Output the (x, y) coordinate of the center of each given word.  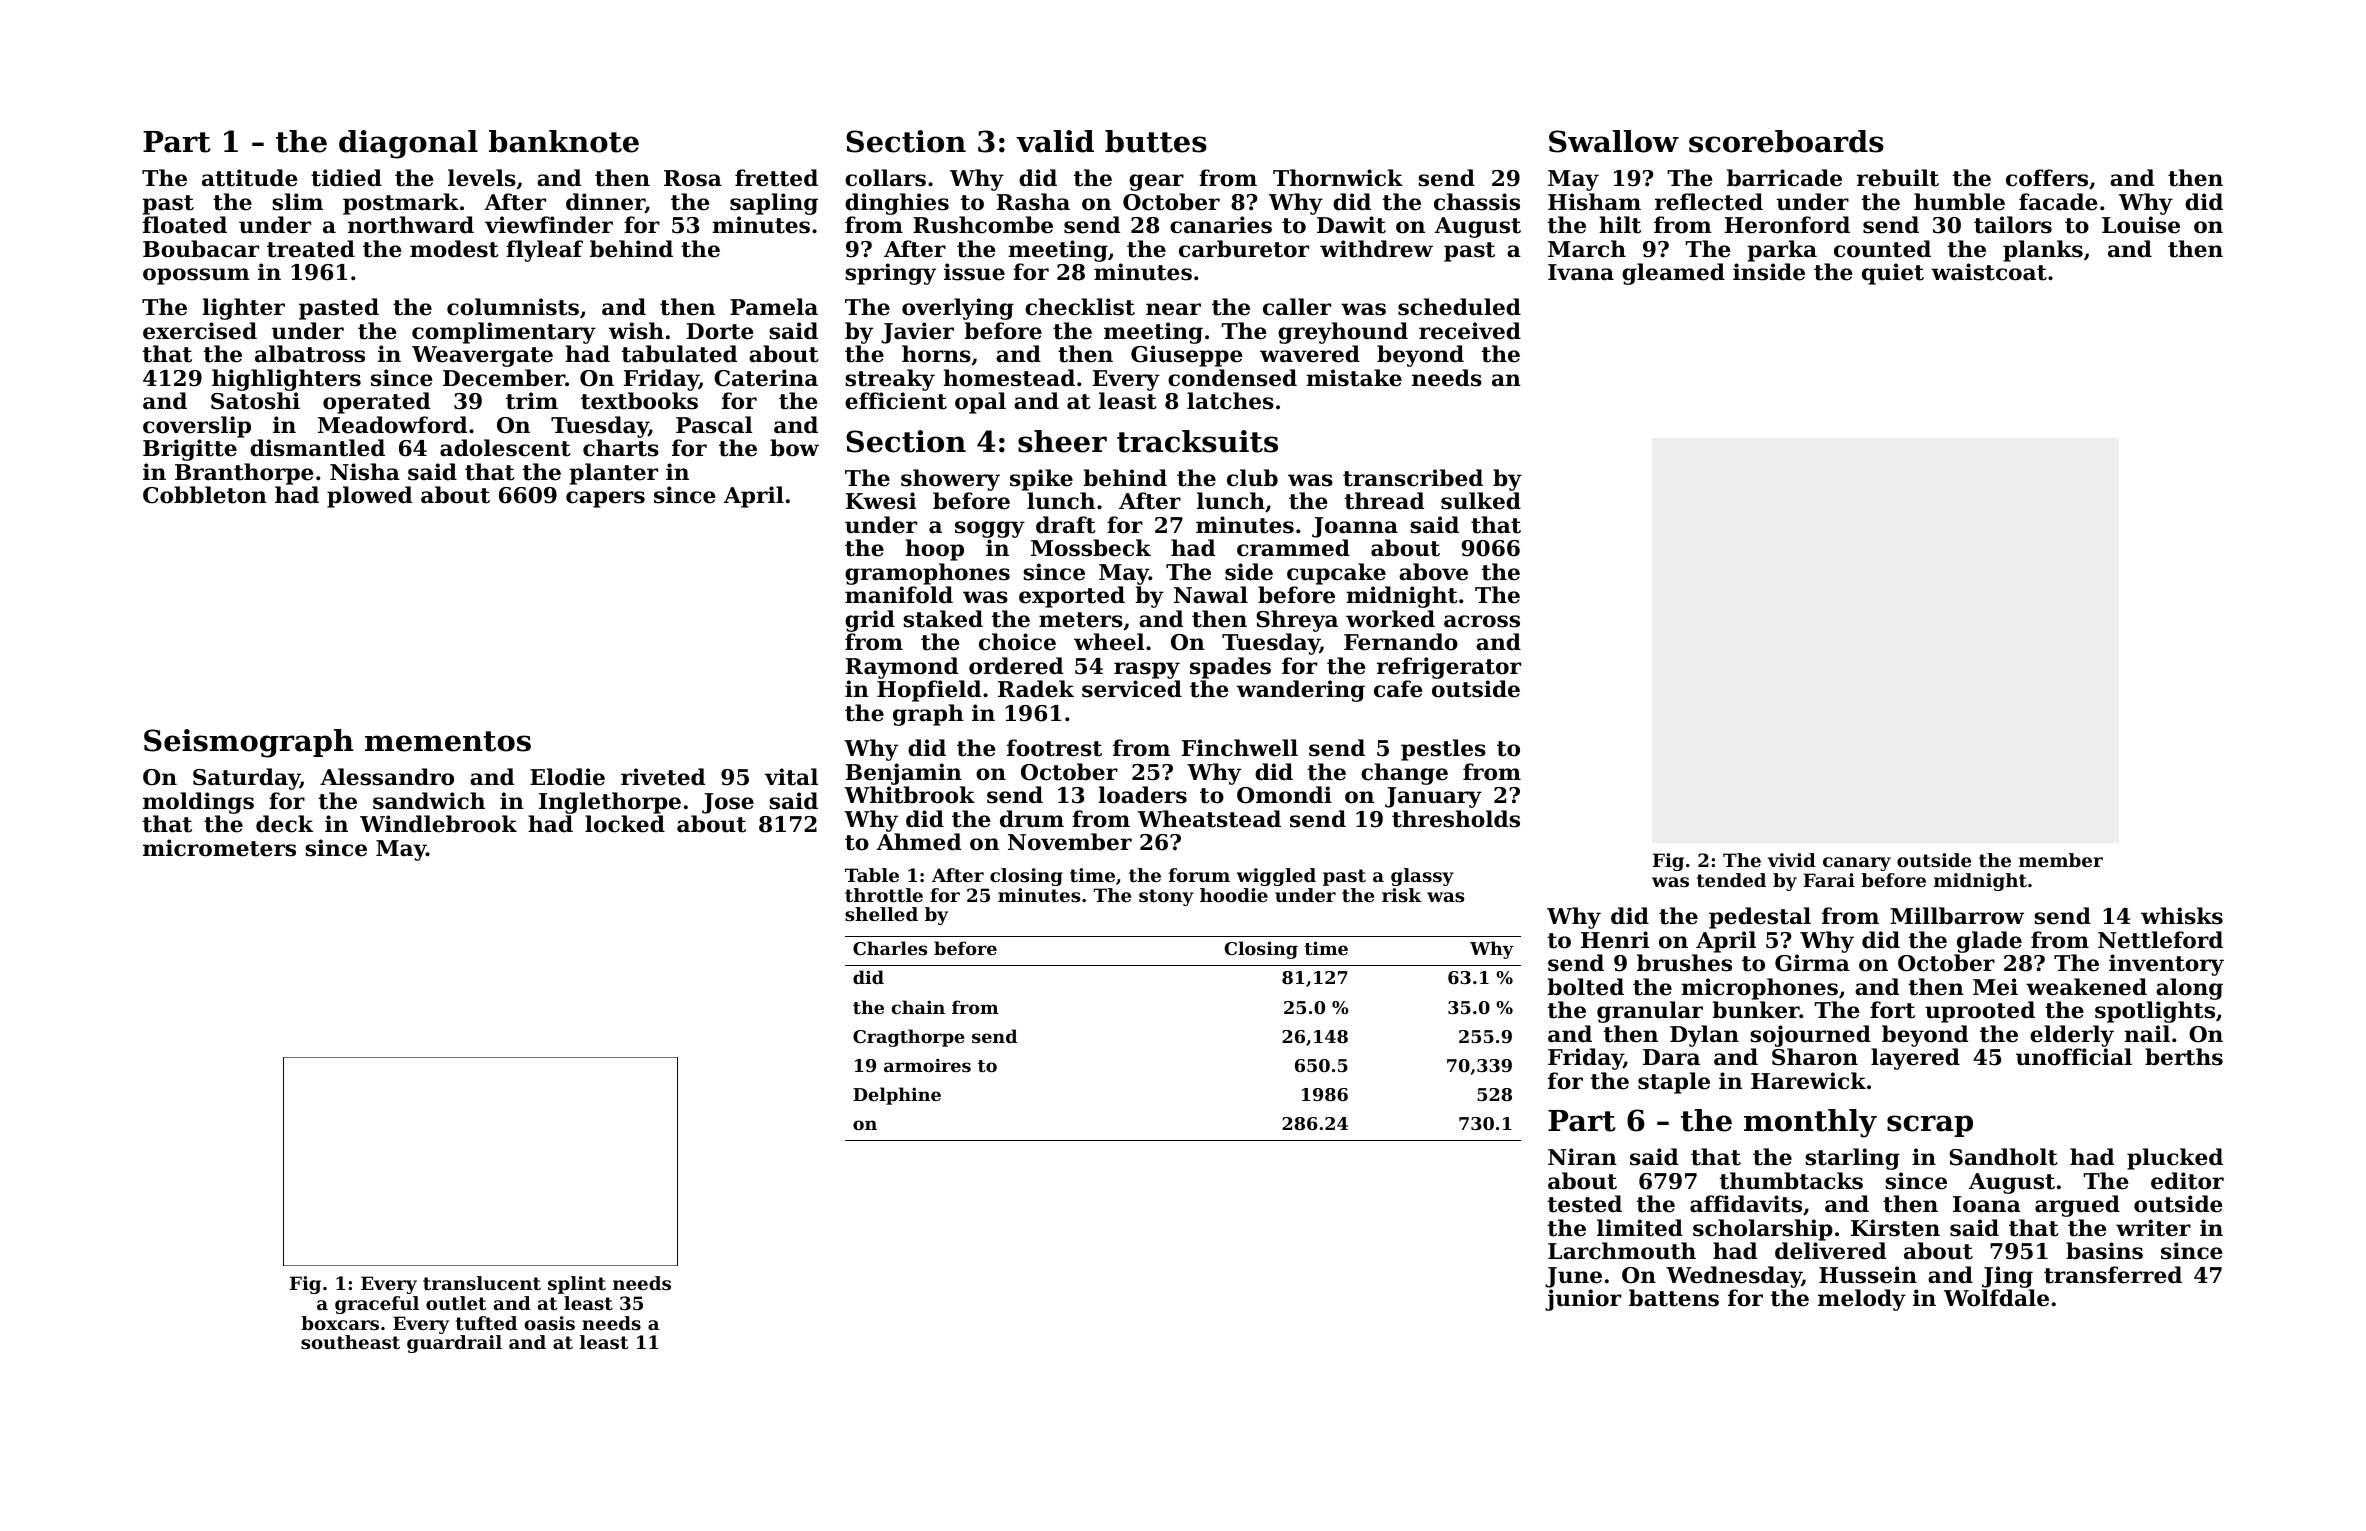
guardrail (454, 1344)
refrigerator (1449, 668)
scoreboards (1786, 141)
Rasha (1033, 202)
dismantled (317, 448)
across (1482, 621)
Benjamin (904, 774)
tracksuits (1197, 441)
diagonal (408, 144)
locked (625, 824)
